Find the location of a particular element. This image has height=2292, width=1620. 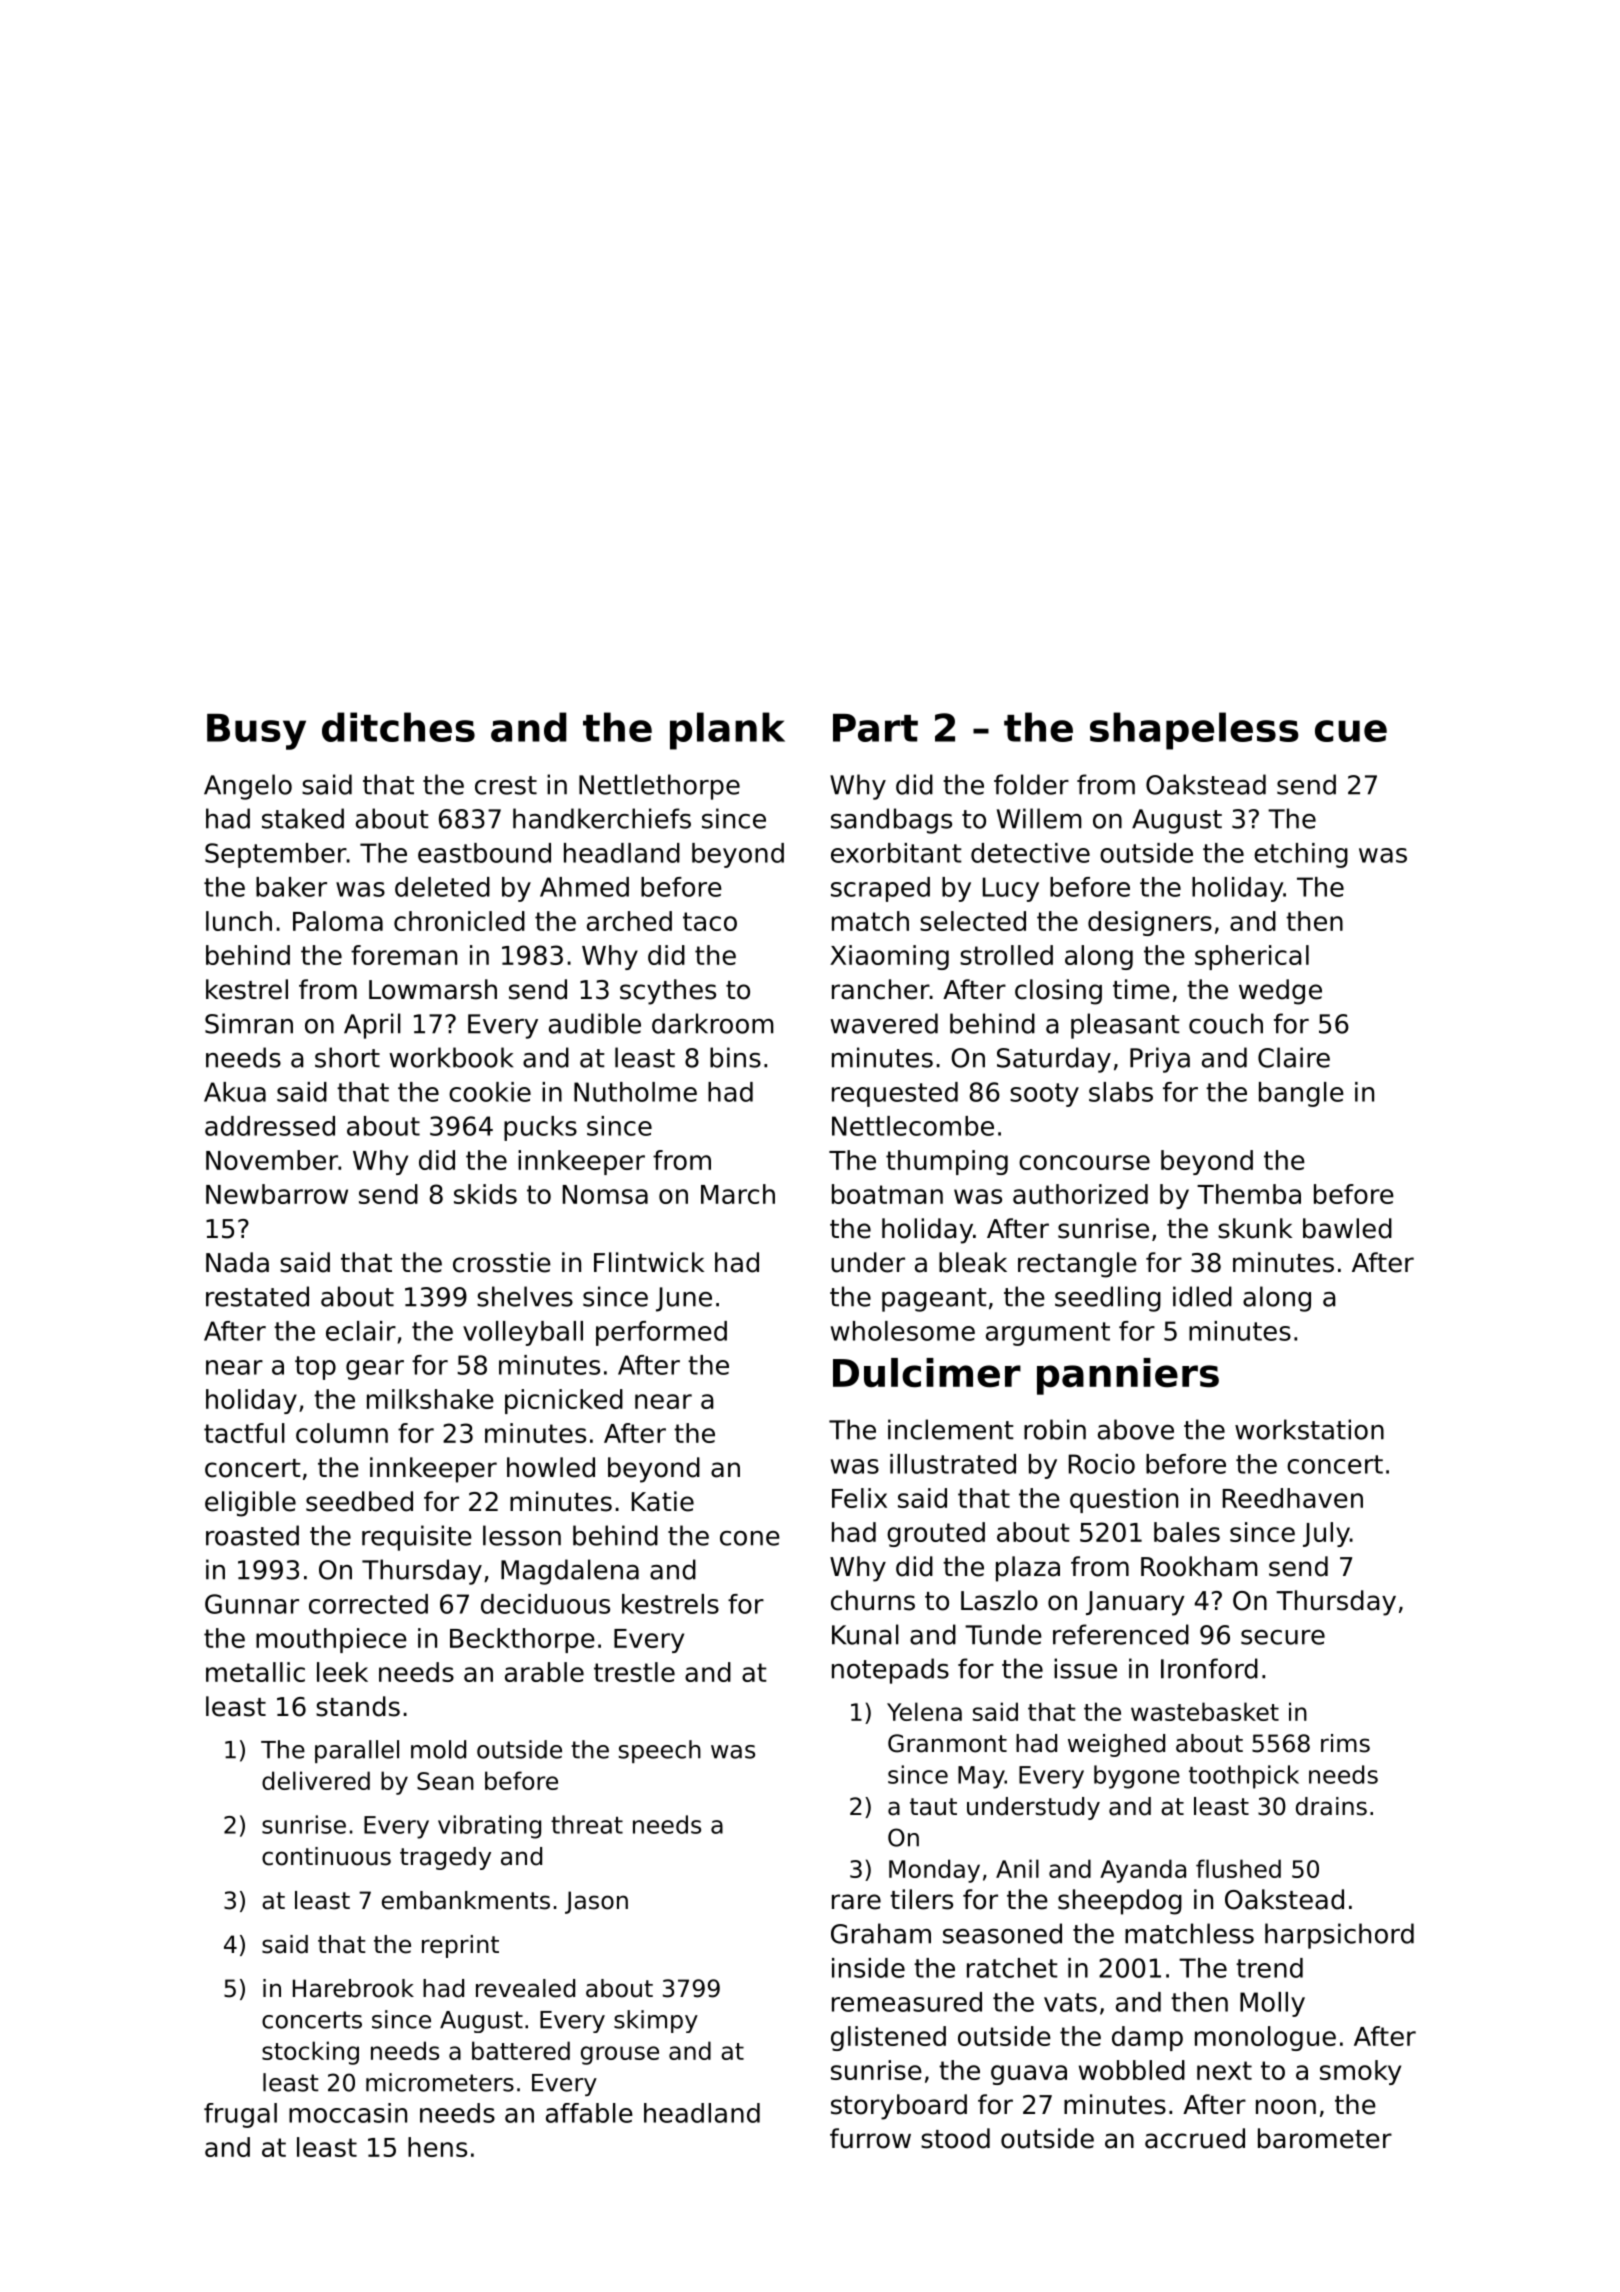

stood is located at coordinates (955, 2138).
